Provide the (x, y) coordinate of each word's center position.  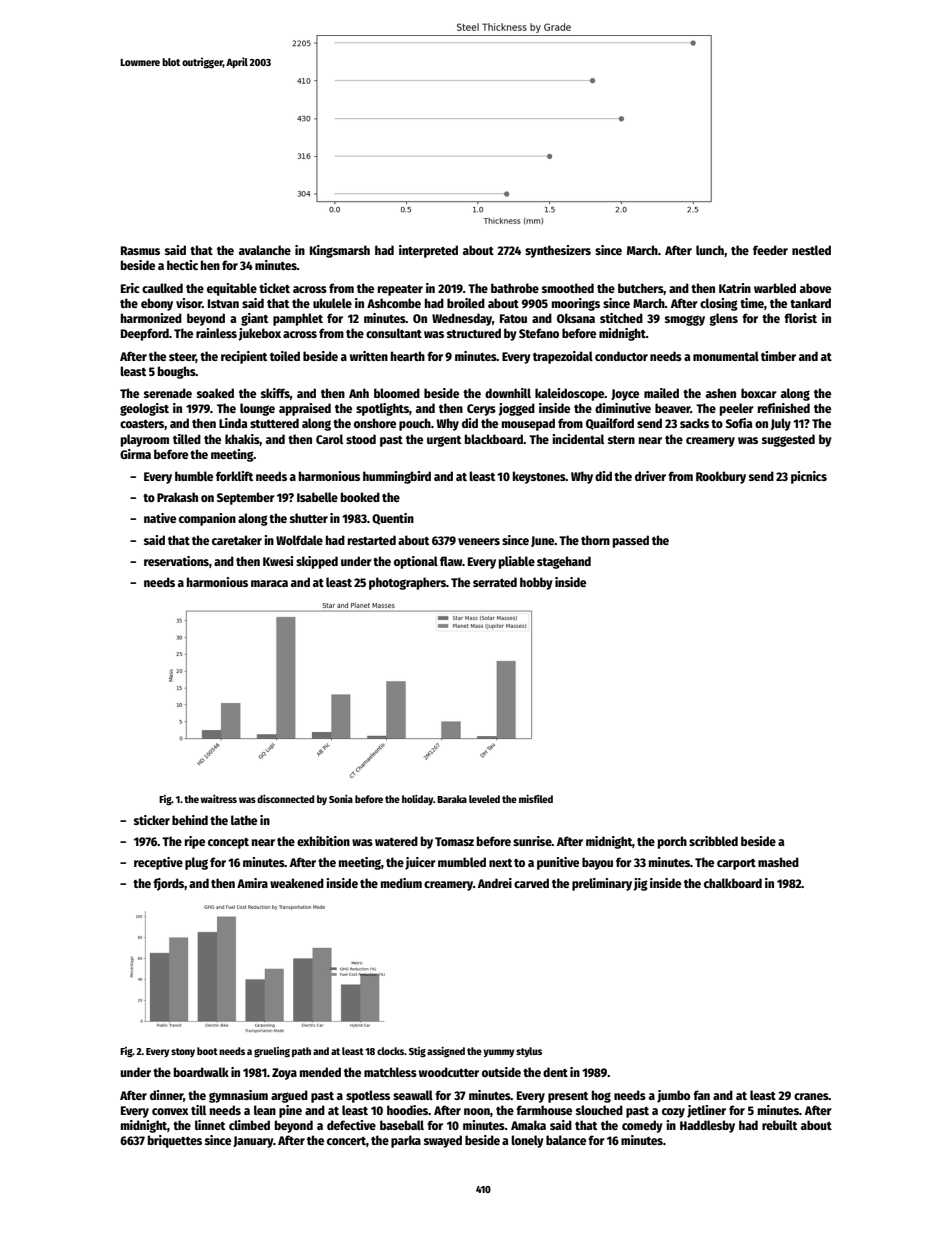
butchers (641, 289)
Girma (135, 454)
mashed (778, 862)
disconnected (285, 799)
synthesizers (558, 251)
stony (183, 1052)
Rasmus (140, 250)
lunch (710, 250)
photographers (407, 583)
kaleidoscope (570, 394)
